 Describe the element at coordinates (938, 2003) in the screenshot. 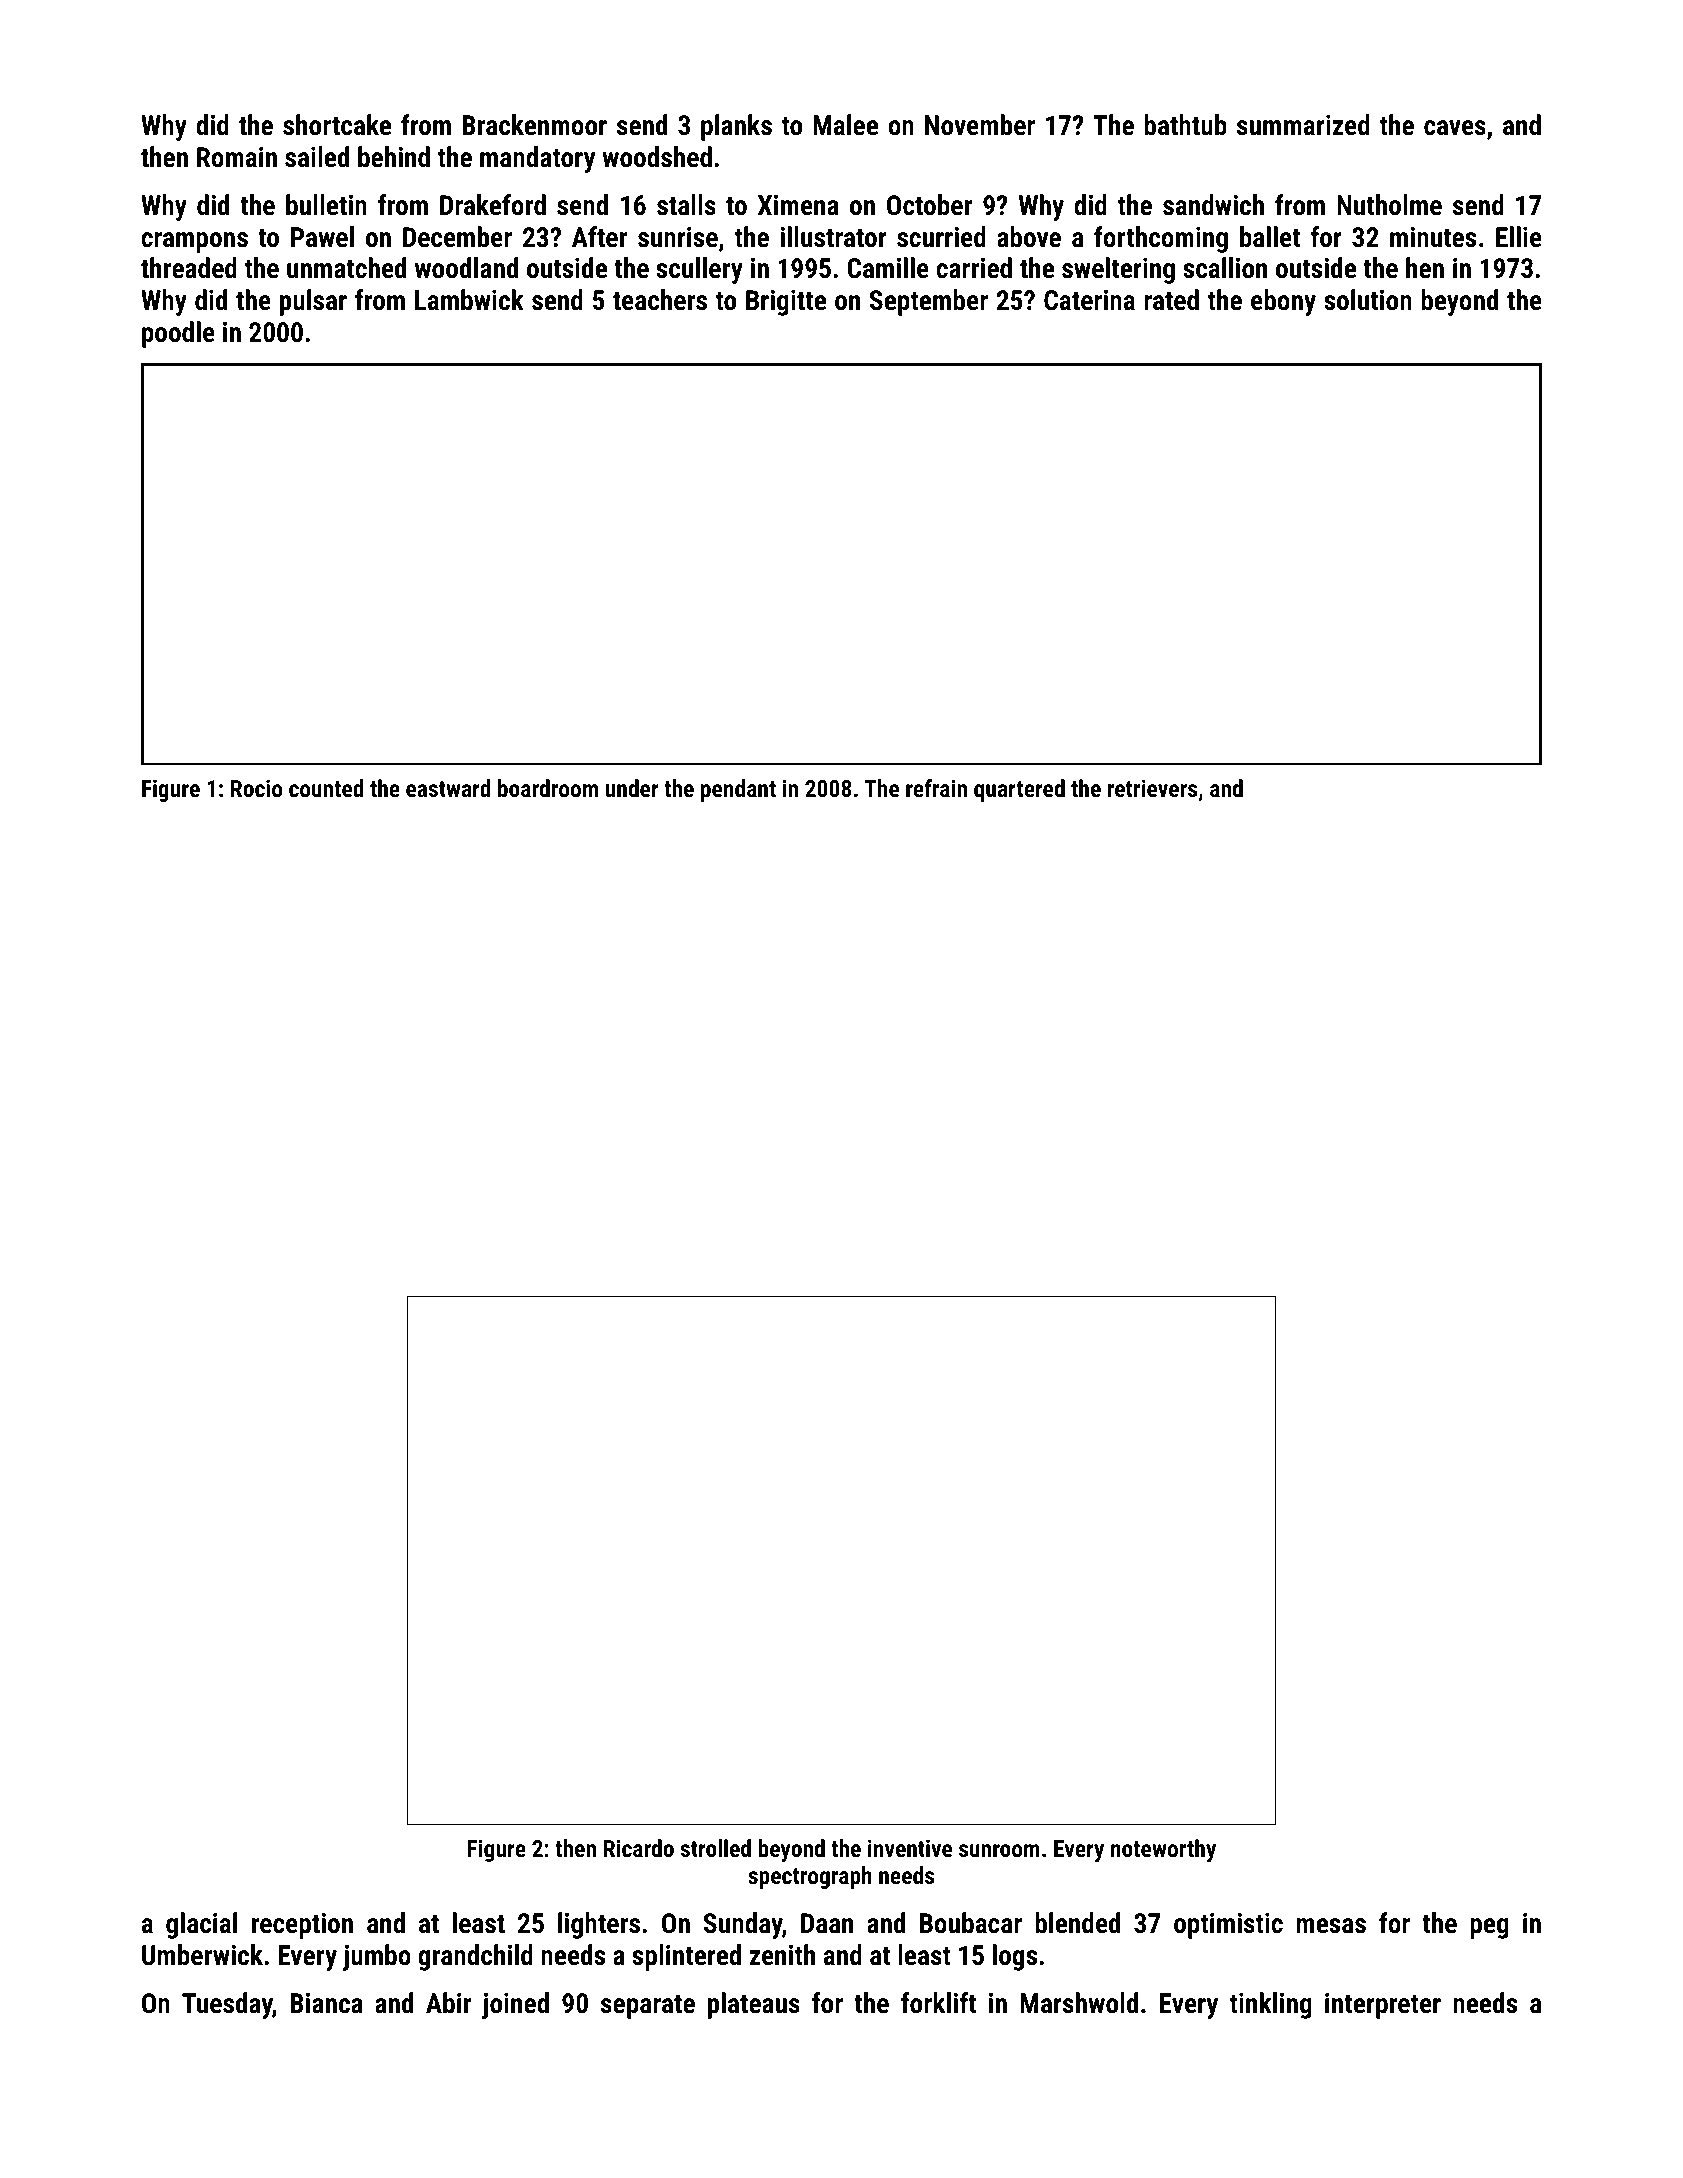

I see `forklift` at that location.
